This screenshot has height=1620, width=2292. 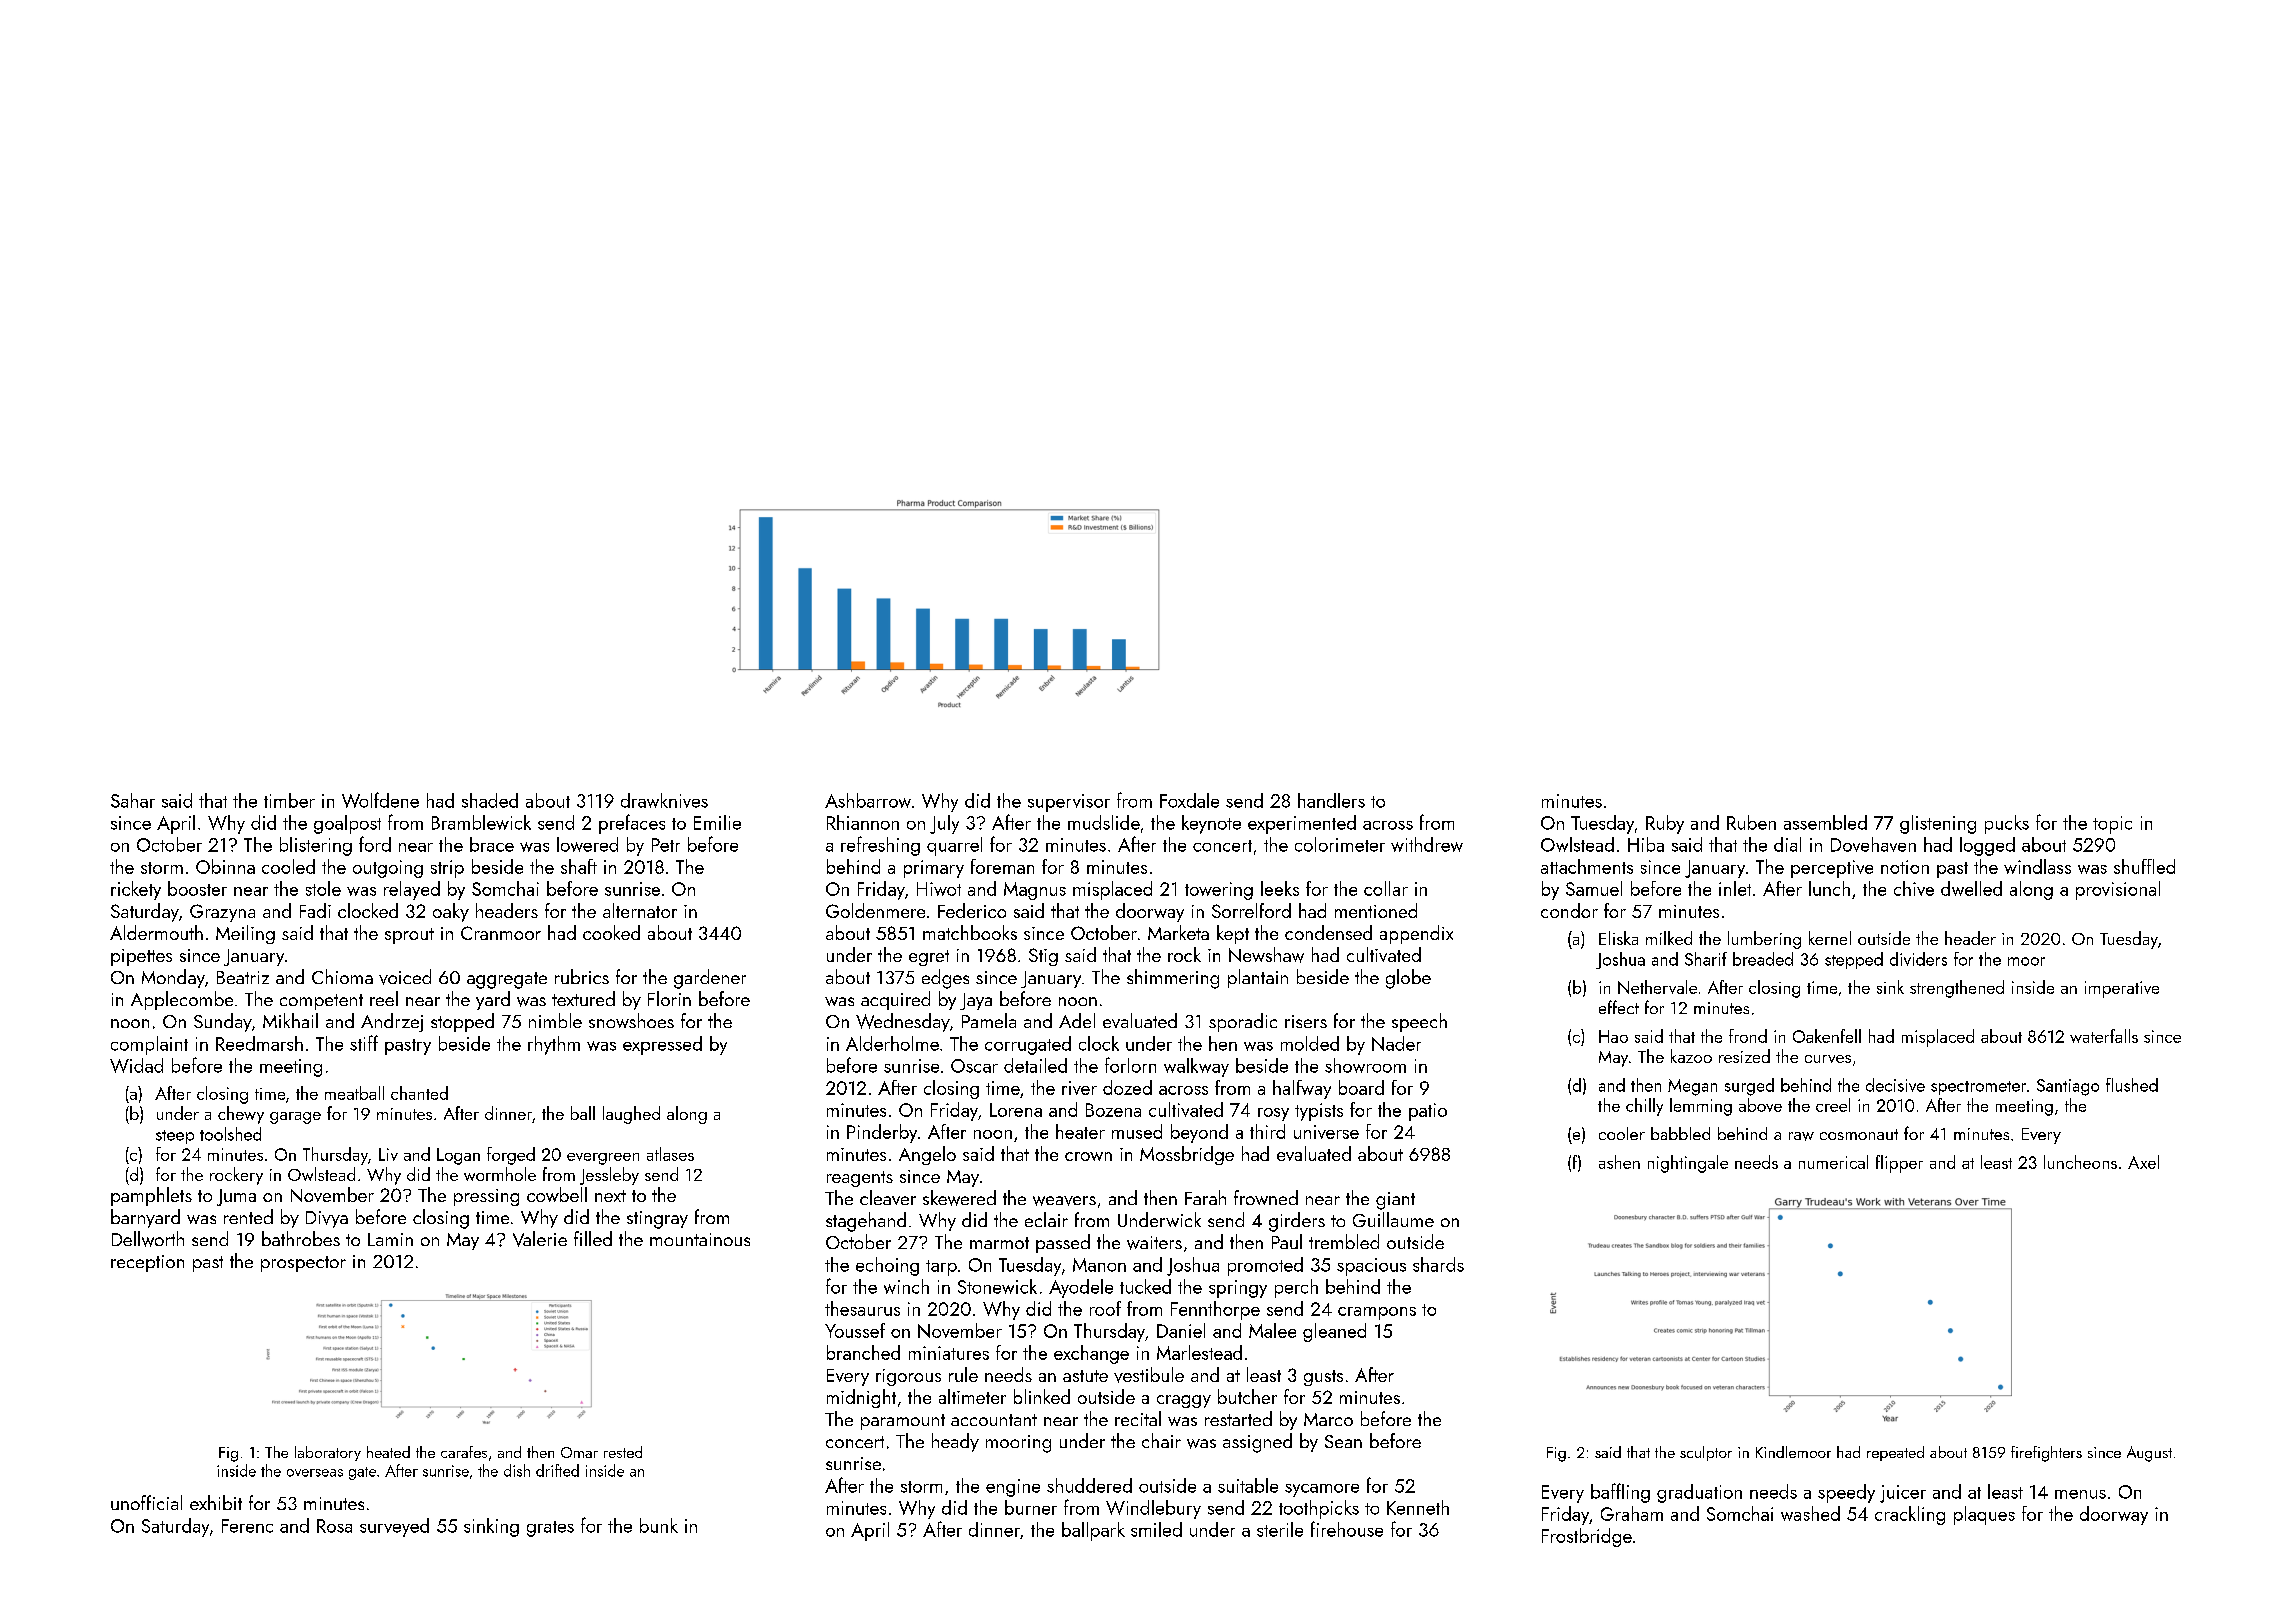 I want to click on laboratory, so click(x=328, y=1453).
